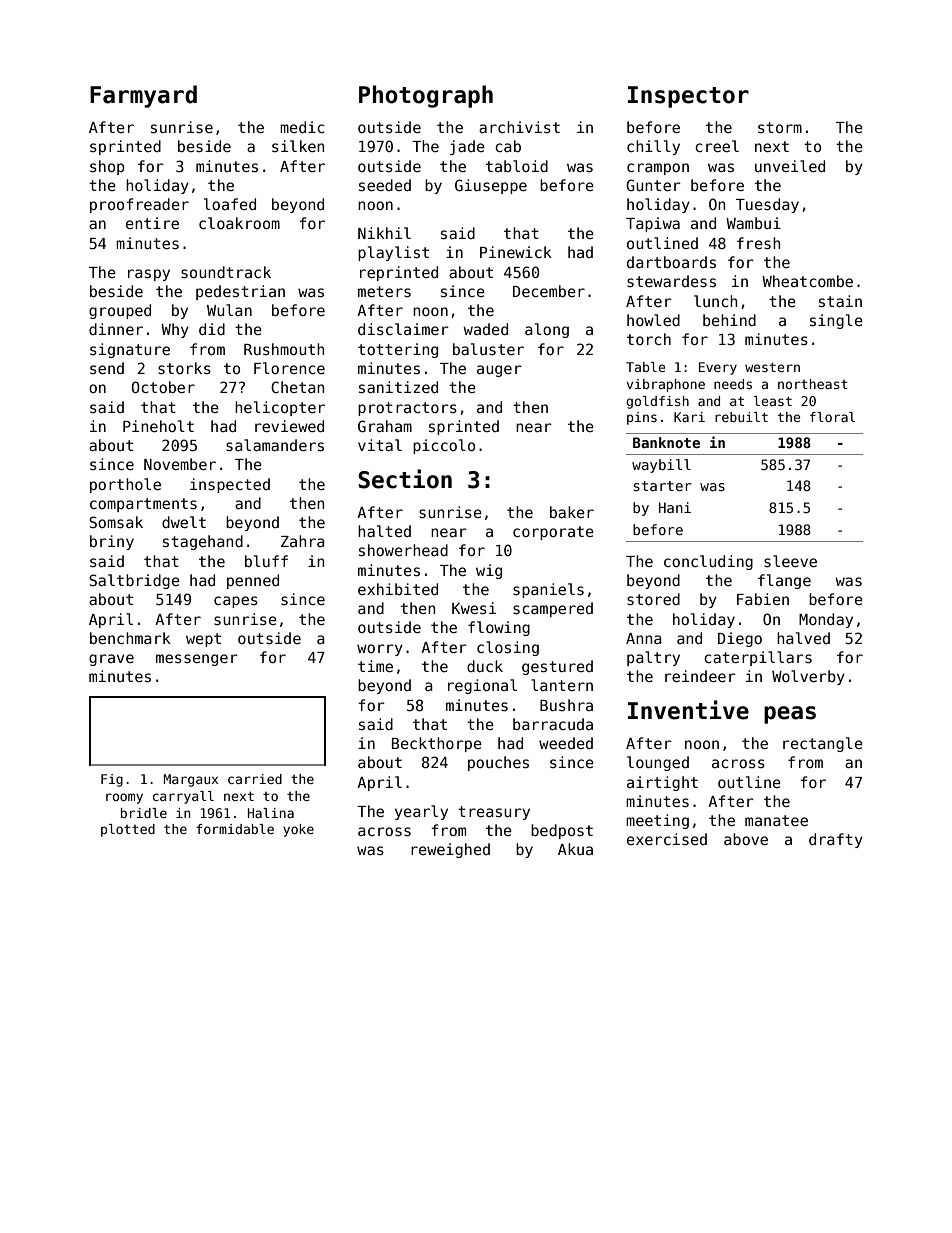 The width and height of the page is (952, 1233). I want to click on Pinewick, so click(516, 252).
